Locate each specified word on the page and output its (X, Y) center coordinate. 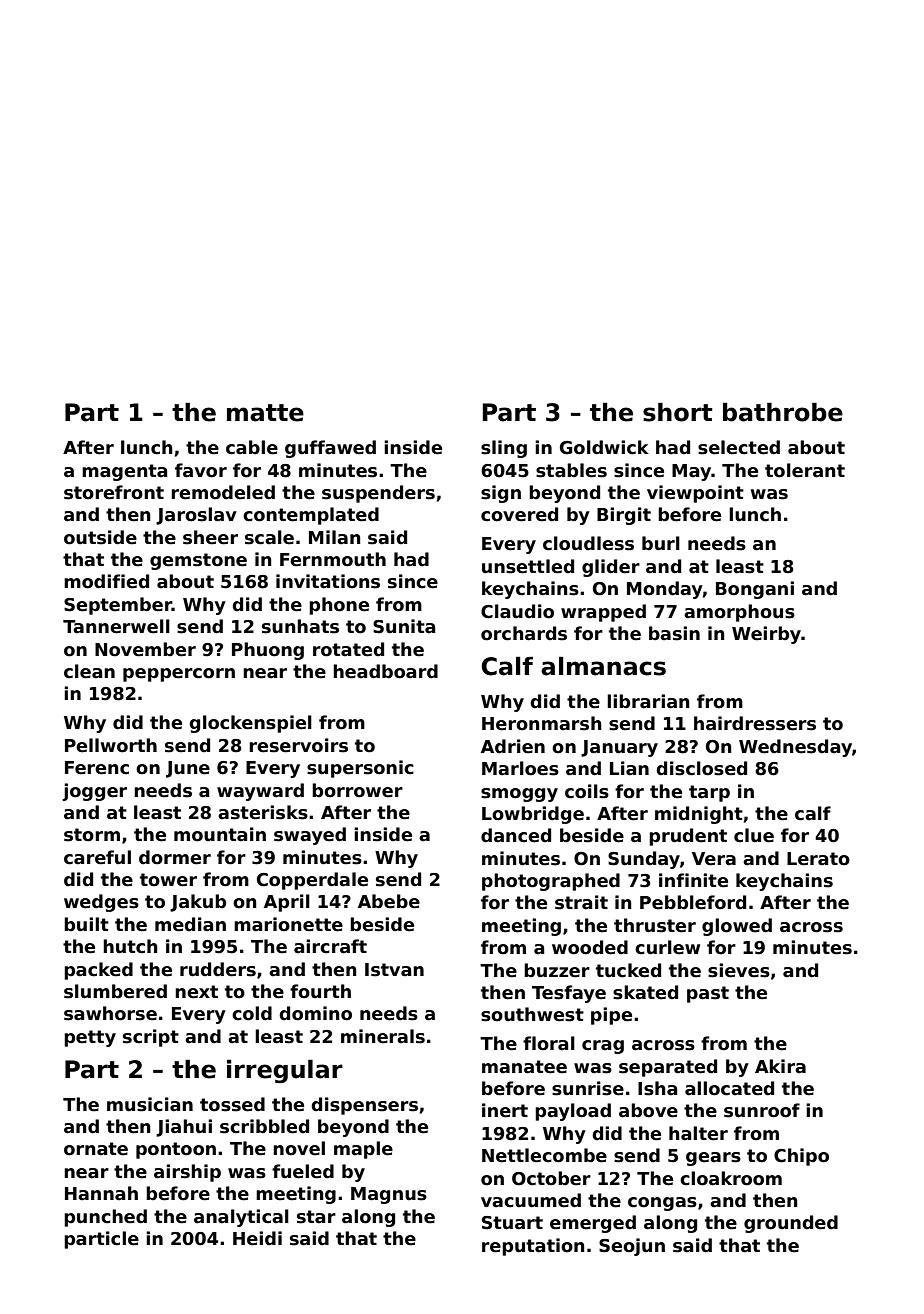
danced (516, 835)
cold (252, 1013)
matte (265, 413)
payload (573, 1112)
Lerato (818, 859)
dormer (175, 857)
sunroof (762, 1110)
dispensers (364, 1106)
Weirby (766, 635)
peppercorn (179, 675)
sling (504, 449)
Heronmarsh (542, 723)
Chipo (801, 1157)
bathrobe (783, 412)
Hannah (101, 1193)
